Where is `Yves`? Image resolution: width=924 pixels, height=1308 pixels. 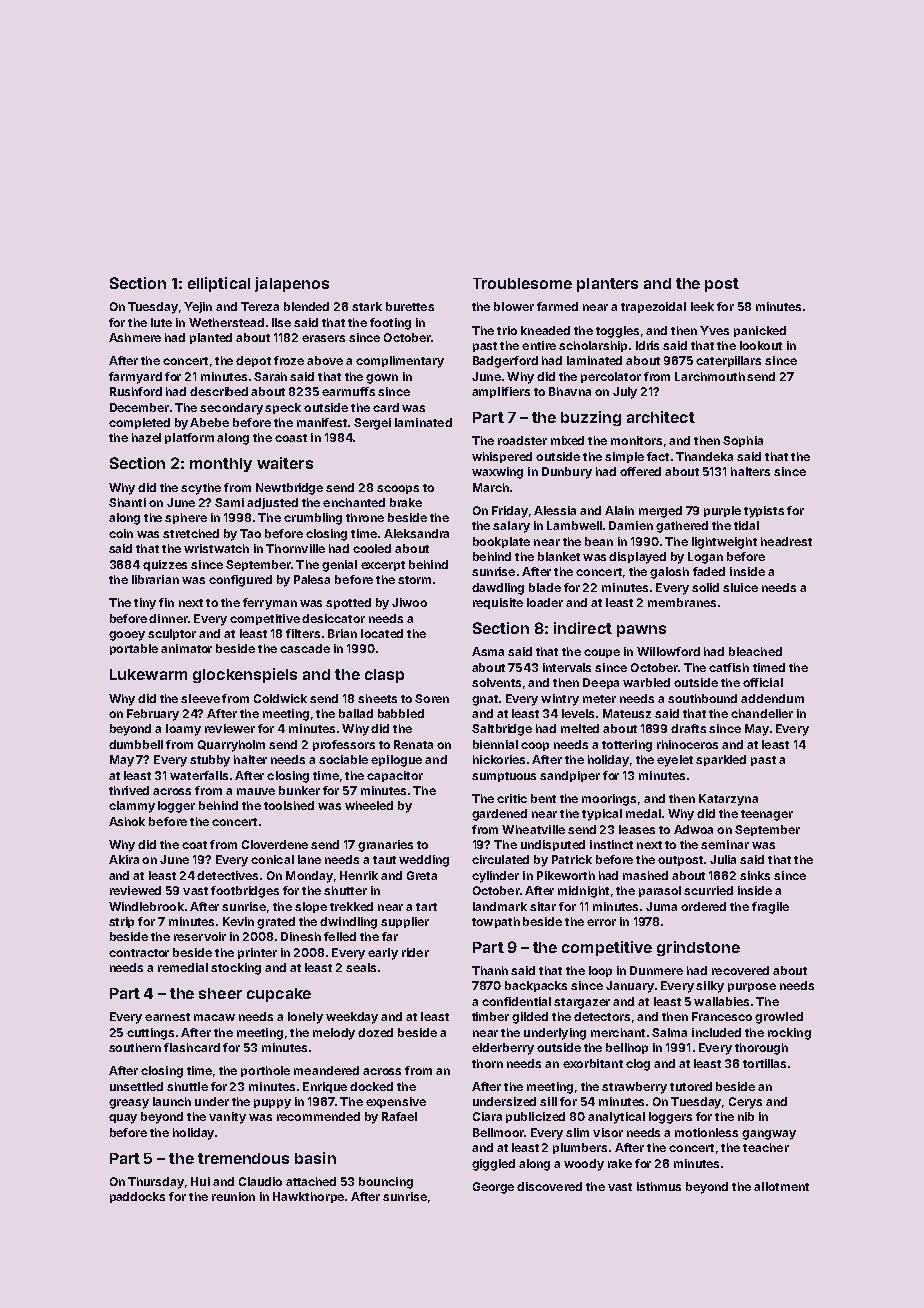
Yves is located at coordinates (714, 330).
